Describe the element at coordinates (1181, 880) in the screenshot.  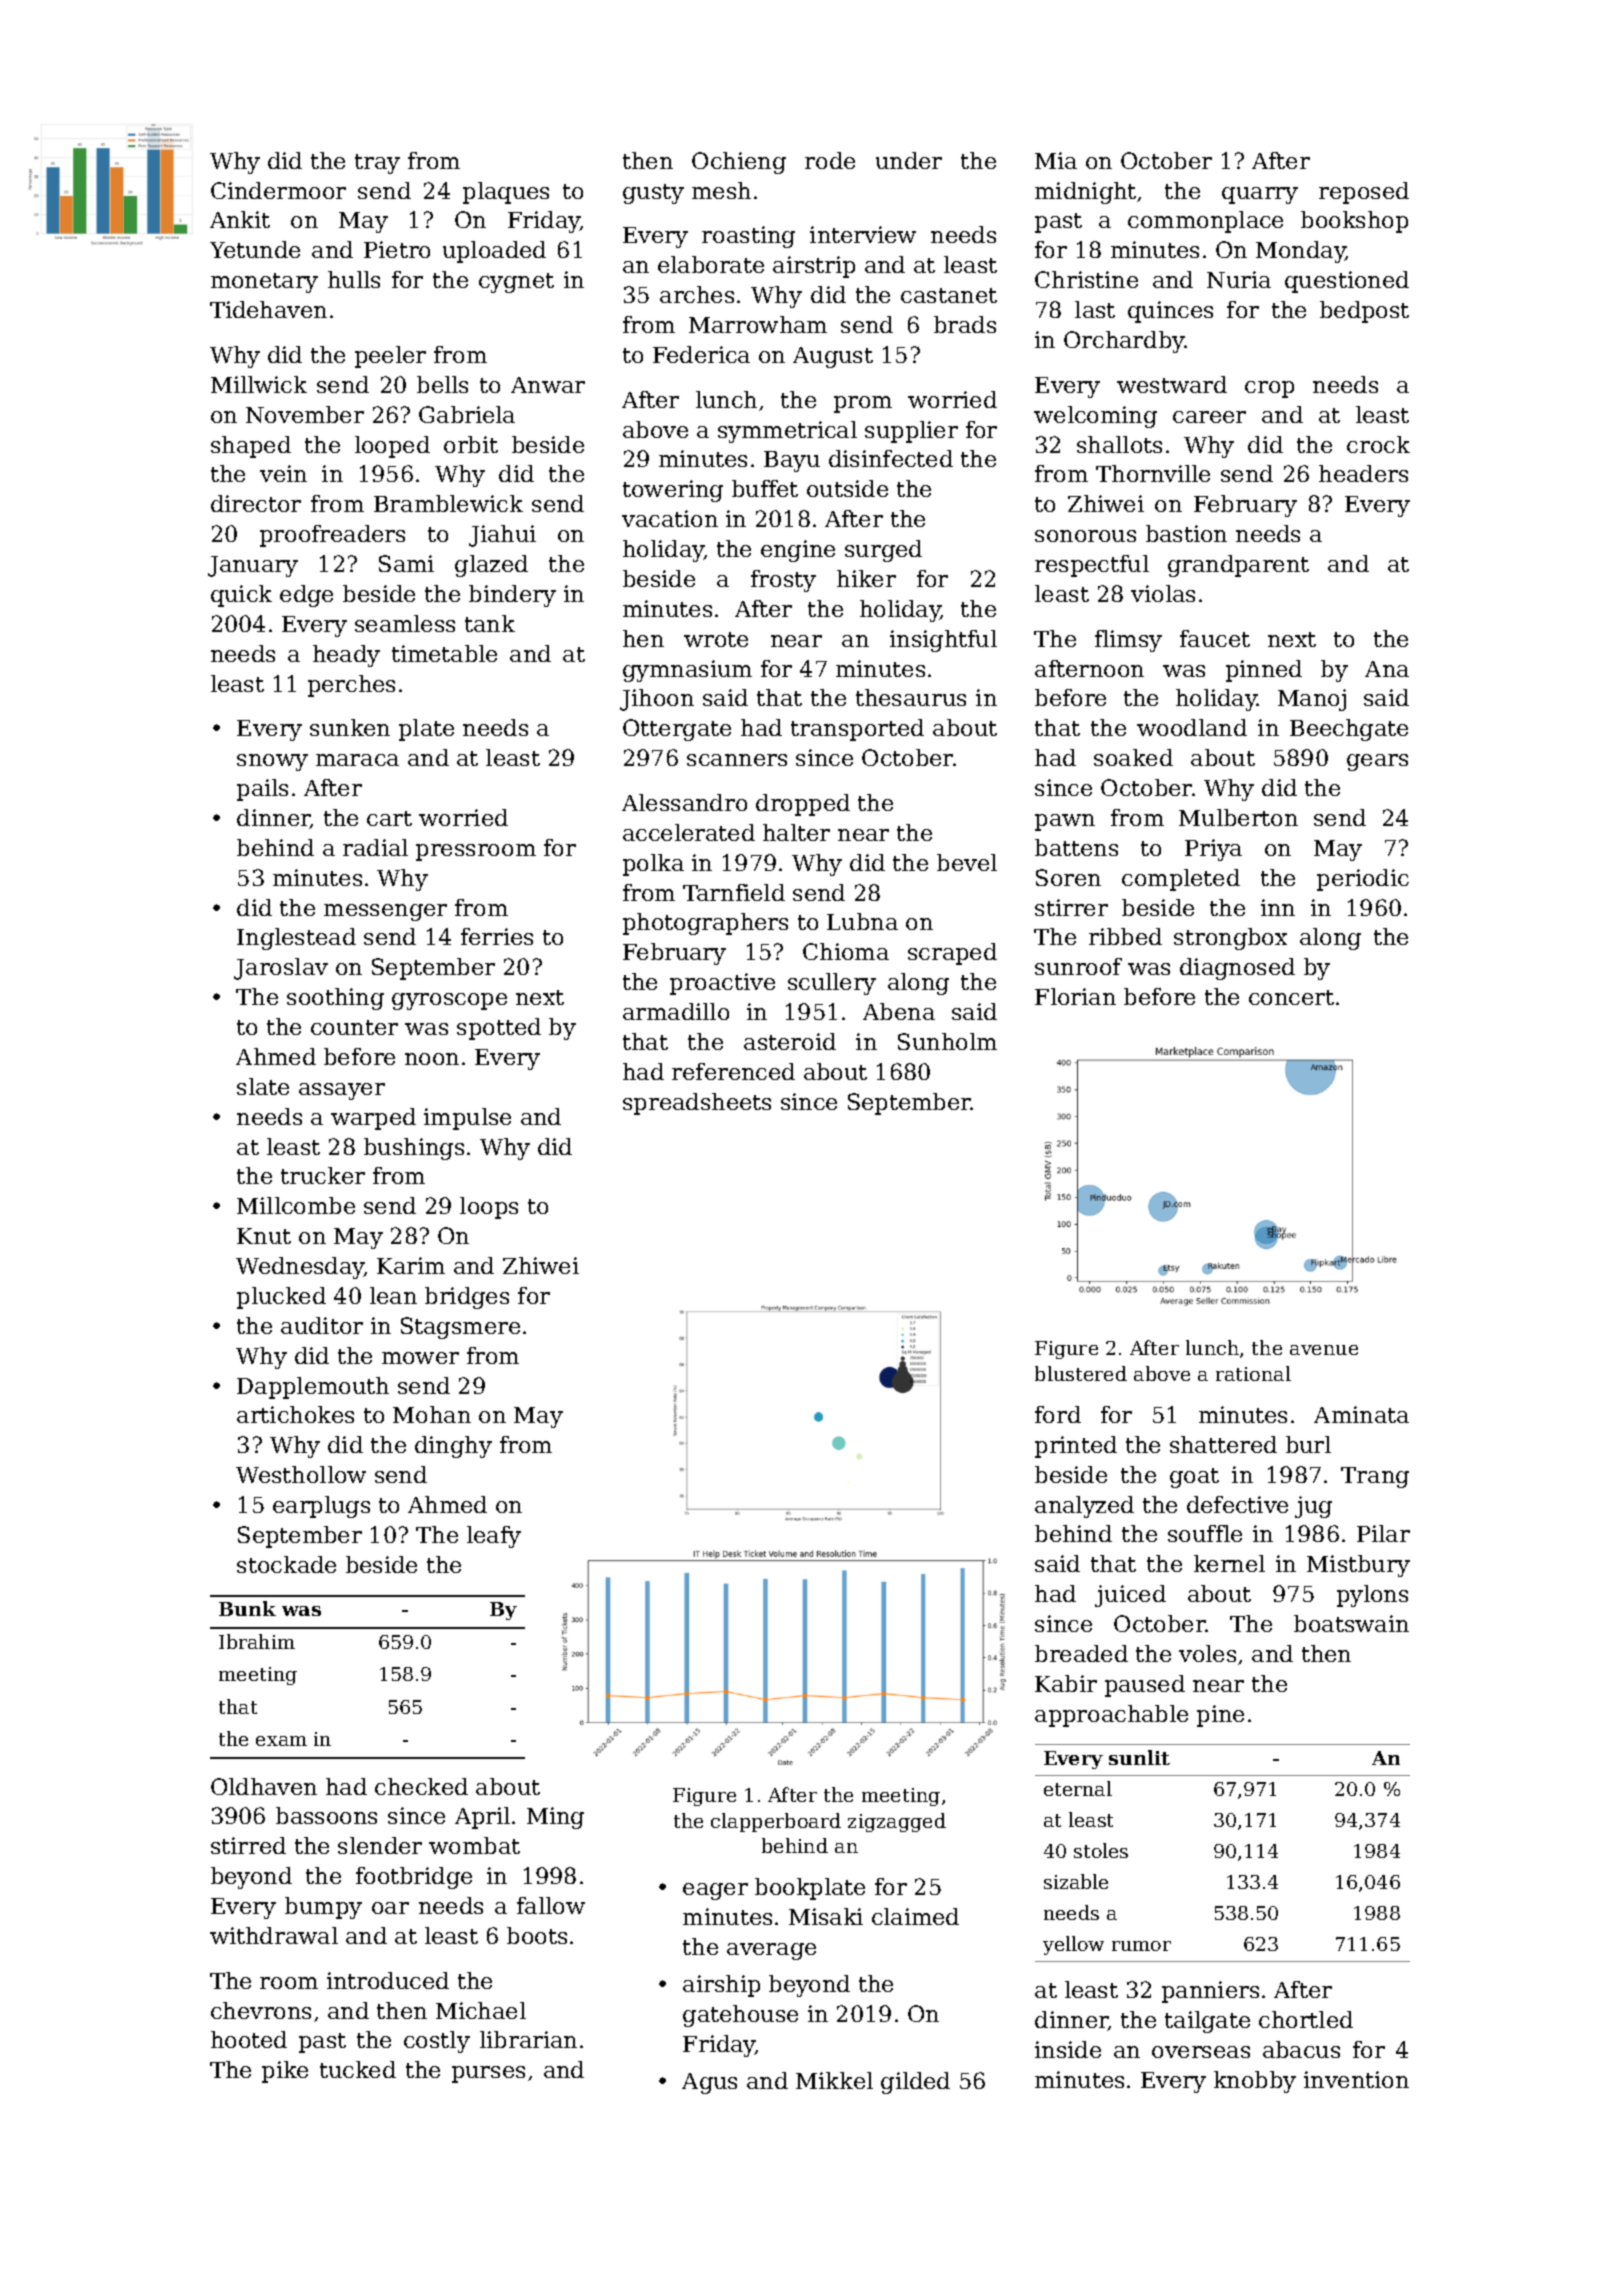
I see `completed` at that location.
